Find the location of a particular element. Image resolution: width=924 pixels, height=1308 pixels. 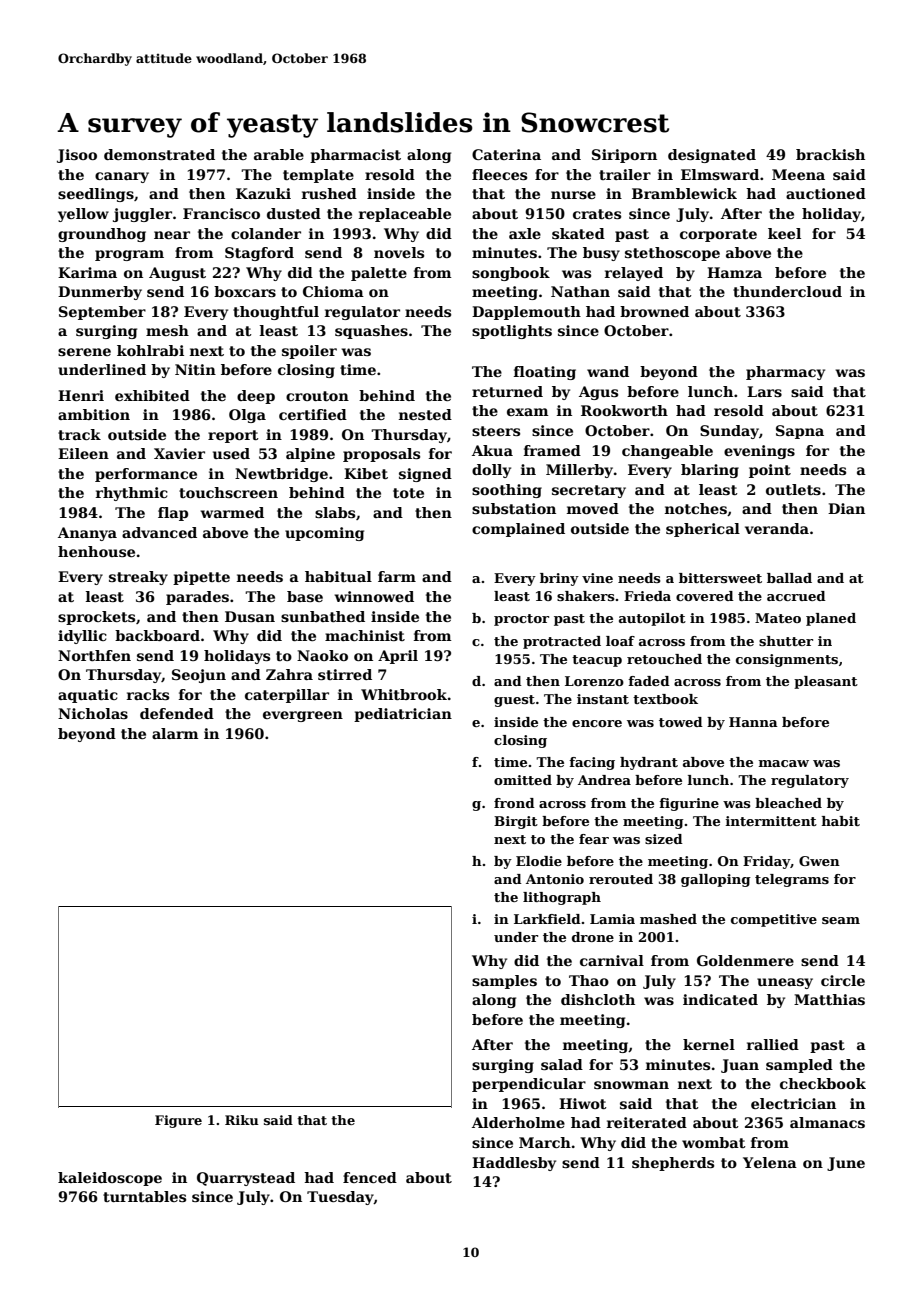

Henri is located at coordinates (81, 395).
